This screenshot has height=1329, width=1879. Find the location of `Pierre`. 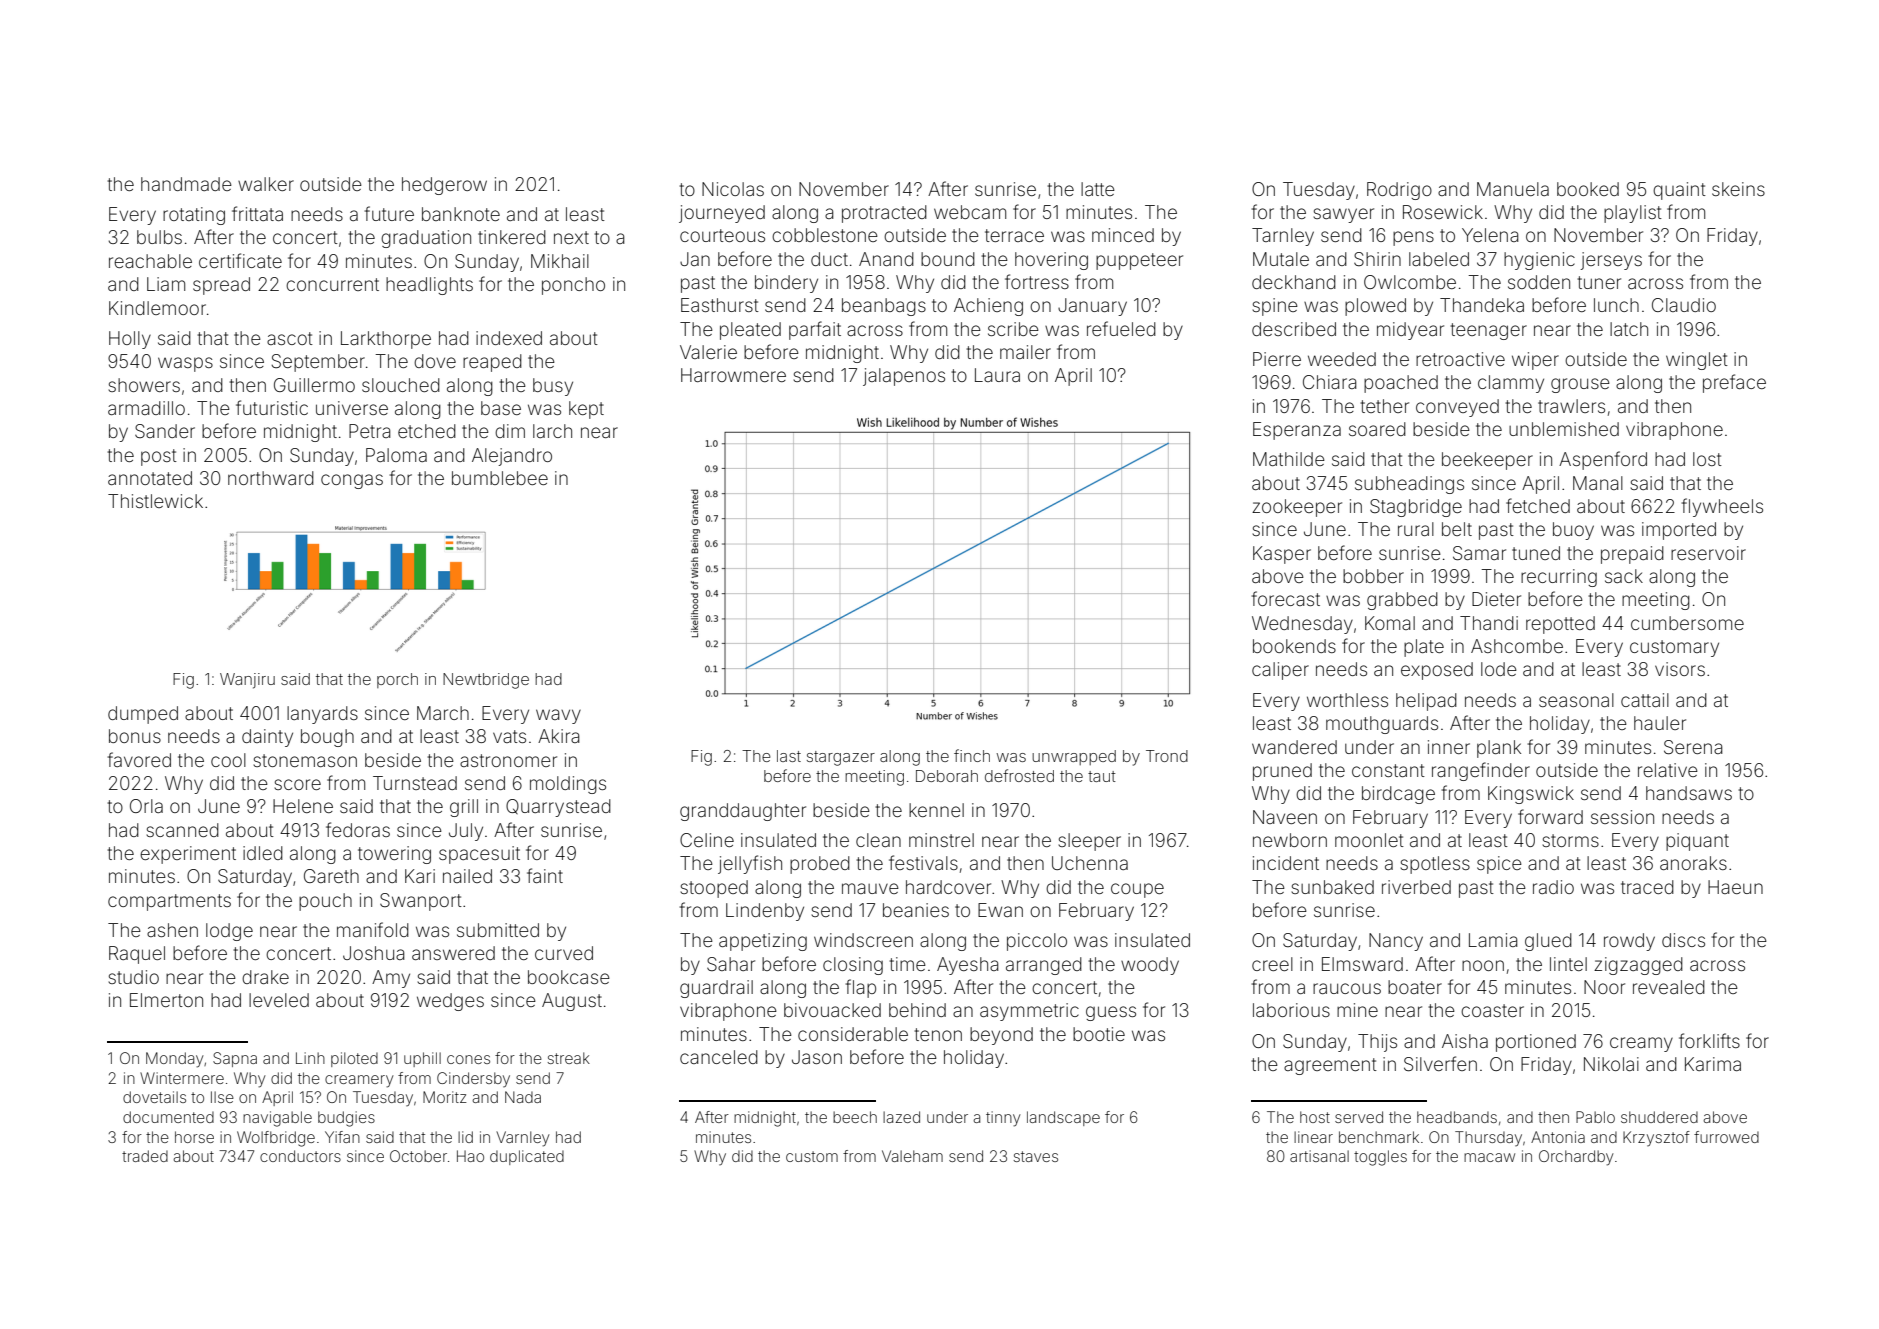

Pierre is located at coordinates (1277, 359).
